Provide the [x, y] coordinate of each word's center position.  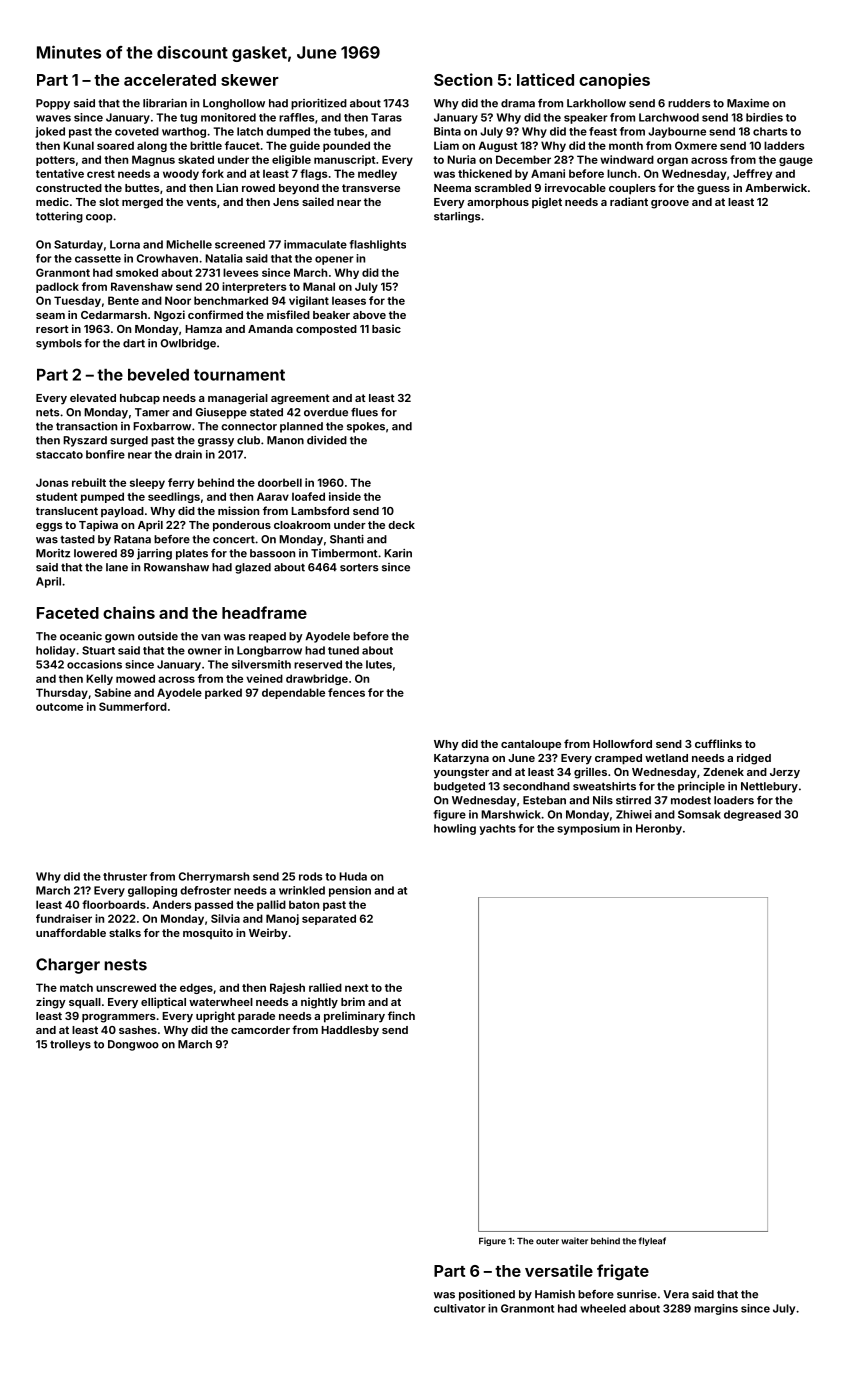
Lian [227, 187]
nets [48, 412]
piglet [547, 203]
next [356, 988]
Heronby [659, 829]
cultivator [460, 1308]
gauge [796, 161]
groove [670, 204]
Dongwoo [133, 1045]
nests [125, 965]
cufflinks [718, 743]
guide [305, 146]
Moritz [53, 553]
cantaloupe [531, 745]
